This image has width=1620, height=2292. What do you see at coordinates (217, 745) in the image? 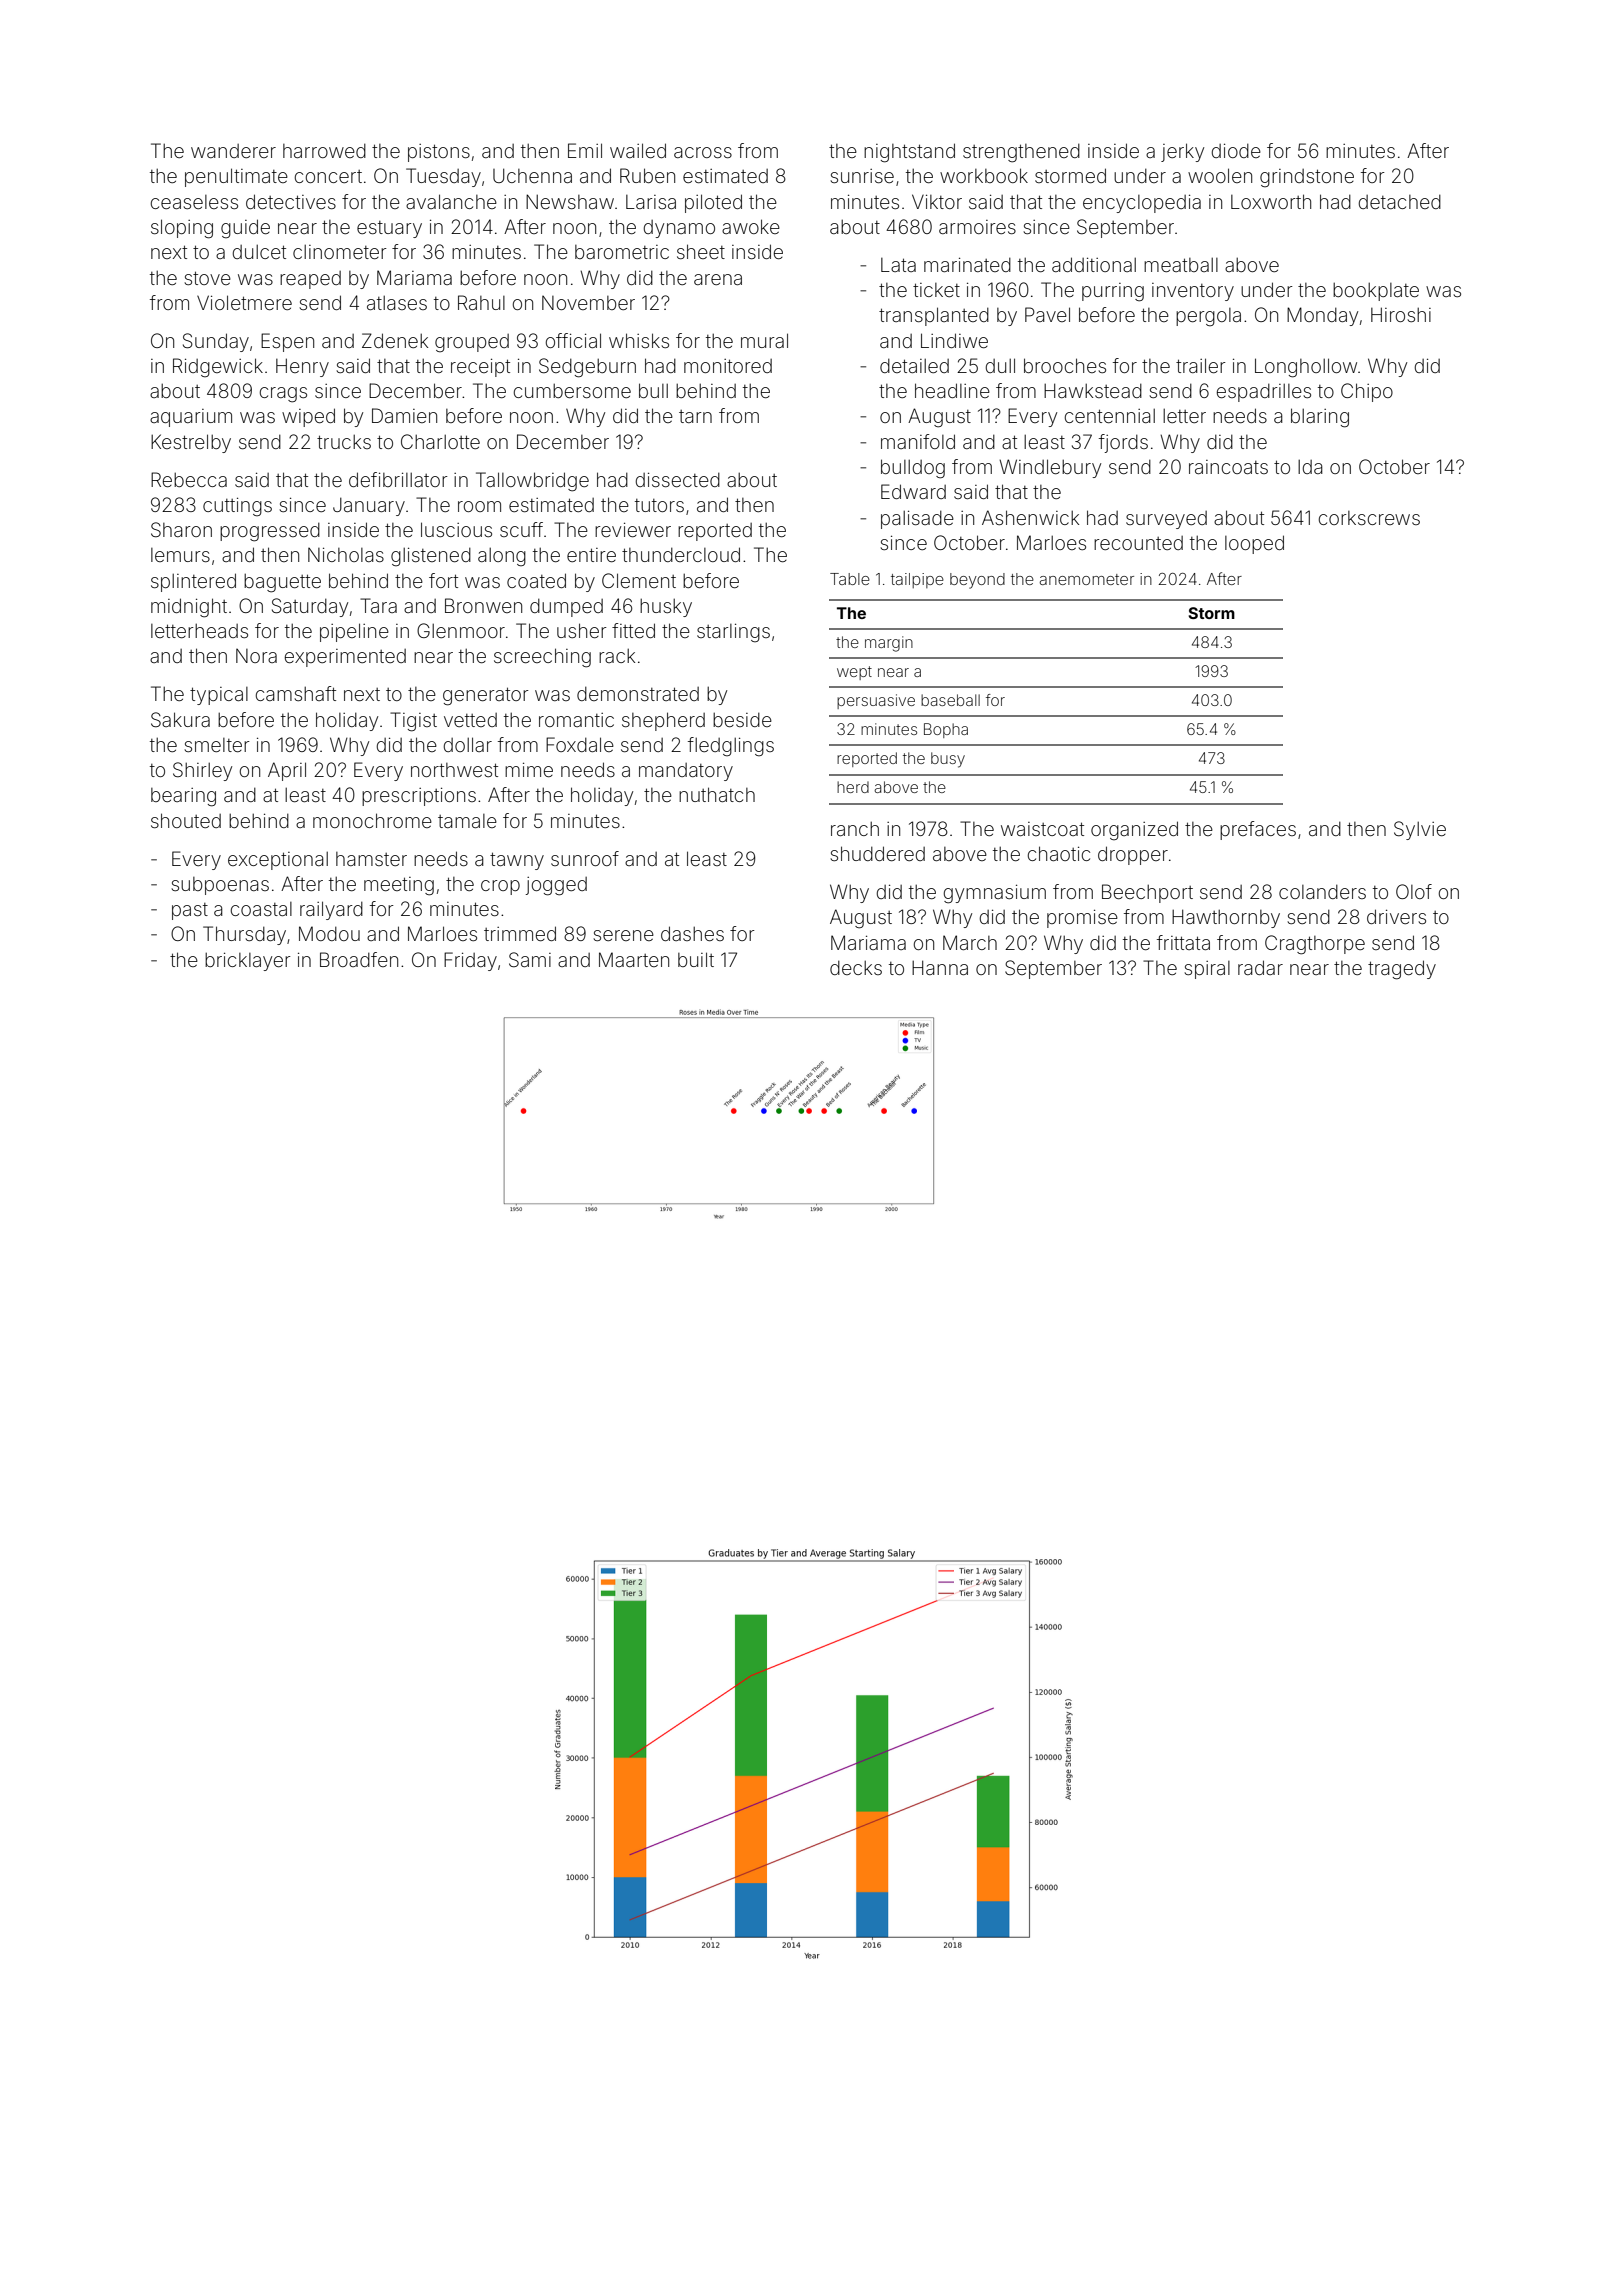
I see `smelter` at bounding box center [217, 745].
